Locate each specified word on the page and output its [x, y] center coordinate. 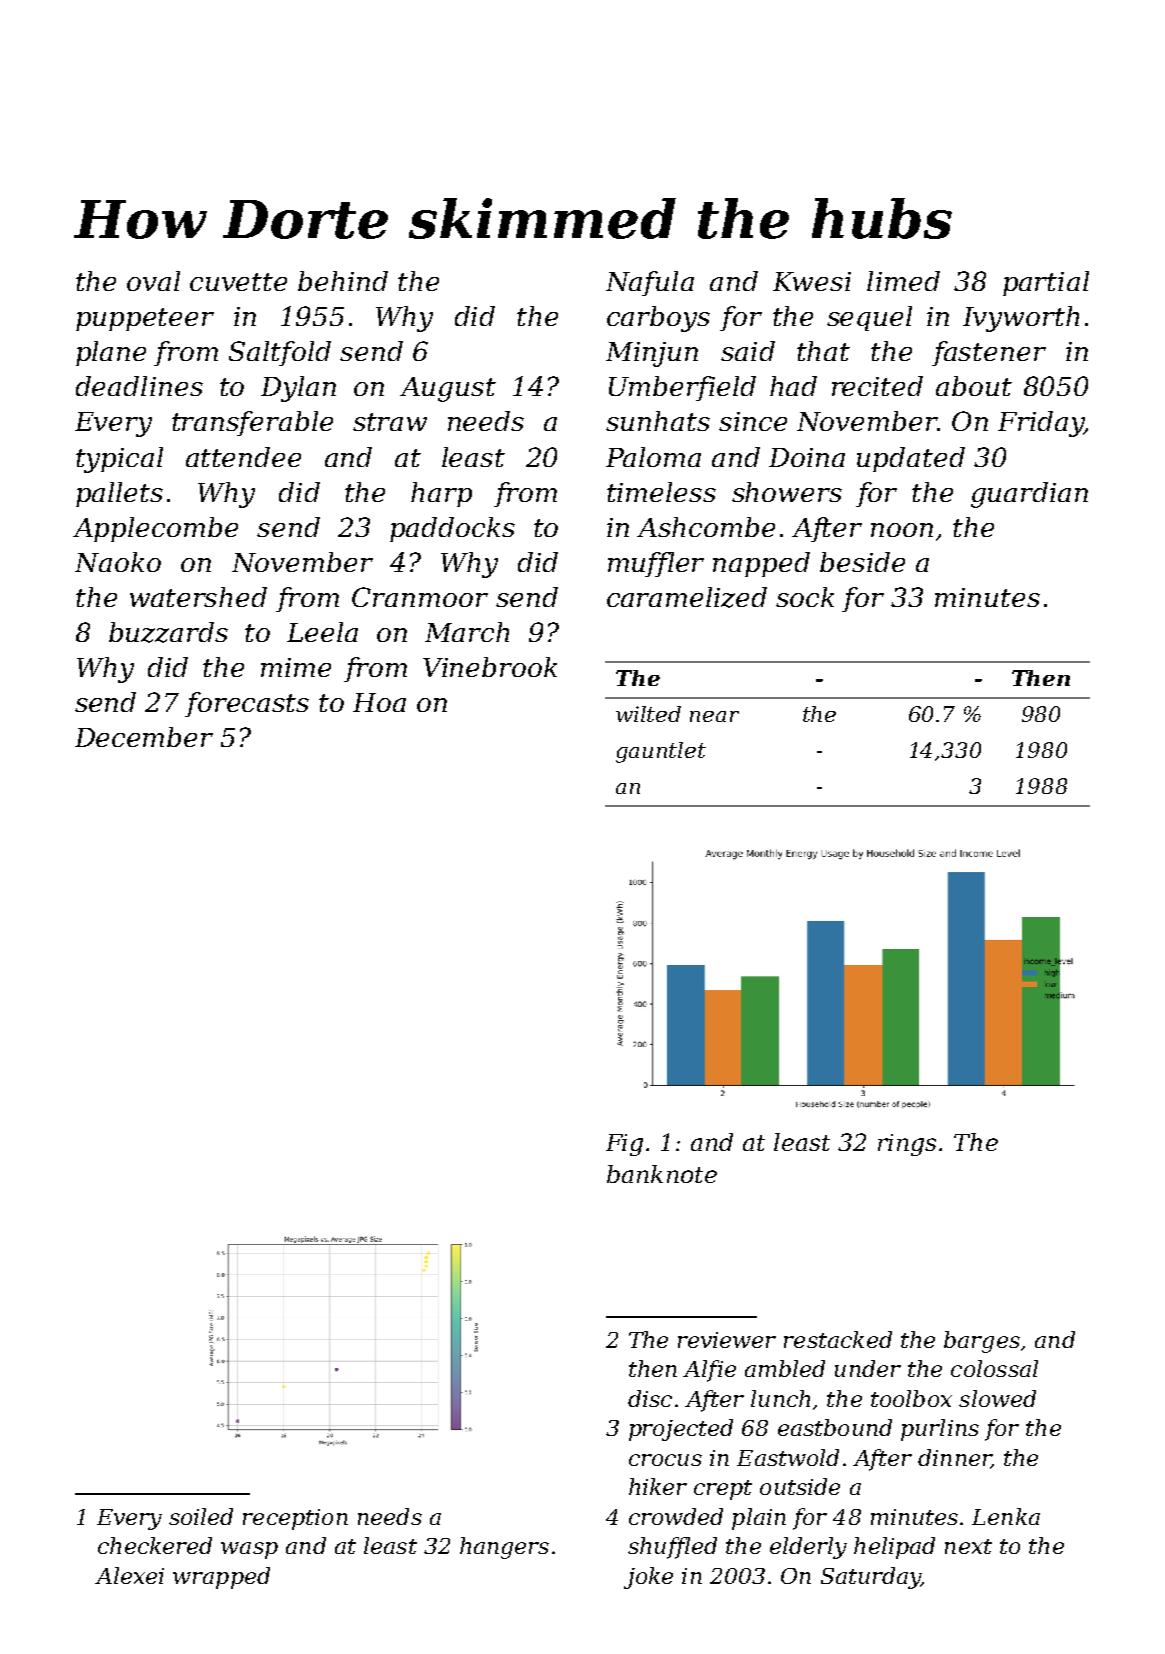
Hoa [379, 702]
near [714, 716]
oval [153, 281]
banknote [662, 1174]
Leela [322, 632]
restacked [838, 1339]
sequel [869, 318]
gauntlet [661, 752]
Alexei [129, 1575]
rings [907, 1145]
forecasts [247, 704]
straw [390, 422]
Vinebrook [490, 667]
